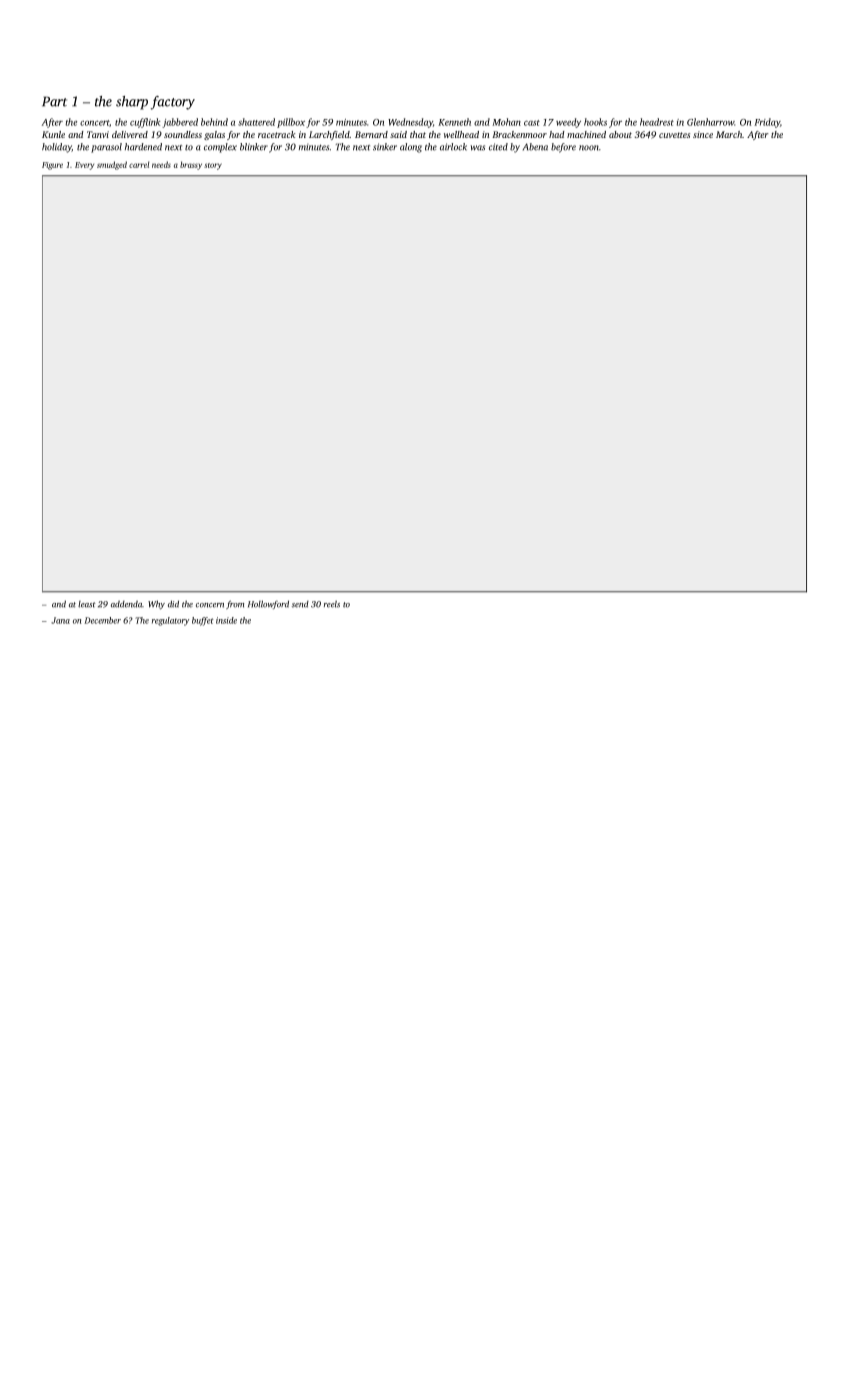 This document has height=1400, width=849. Describe the element at coordinates (268, 604) in the document. I see `Hollowford` at that location.
